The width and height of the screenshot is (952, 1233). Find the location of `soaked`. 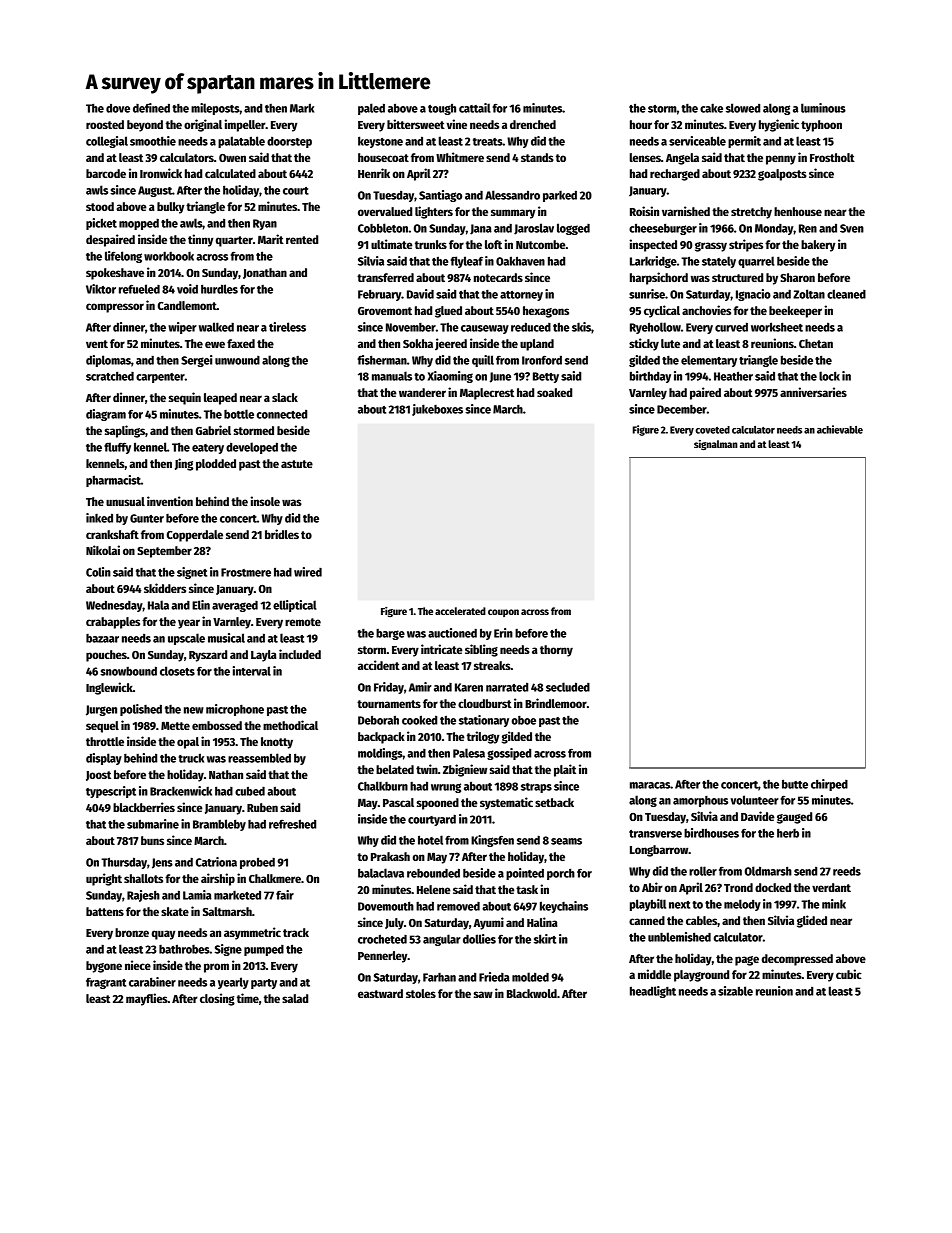

soaked is located at coordinates (554, 392).
